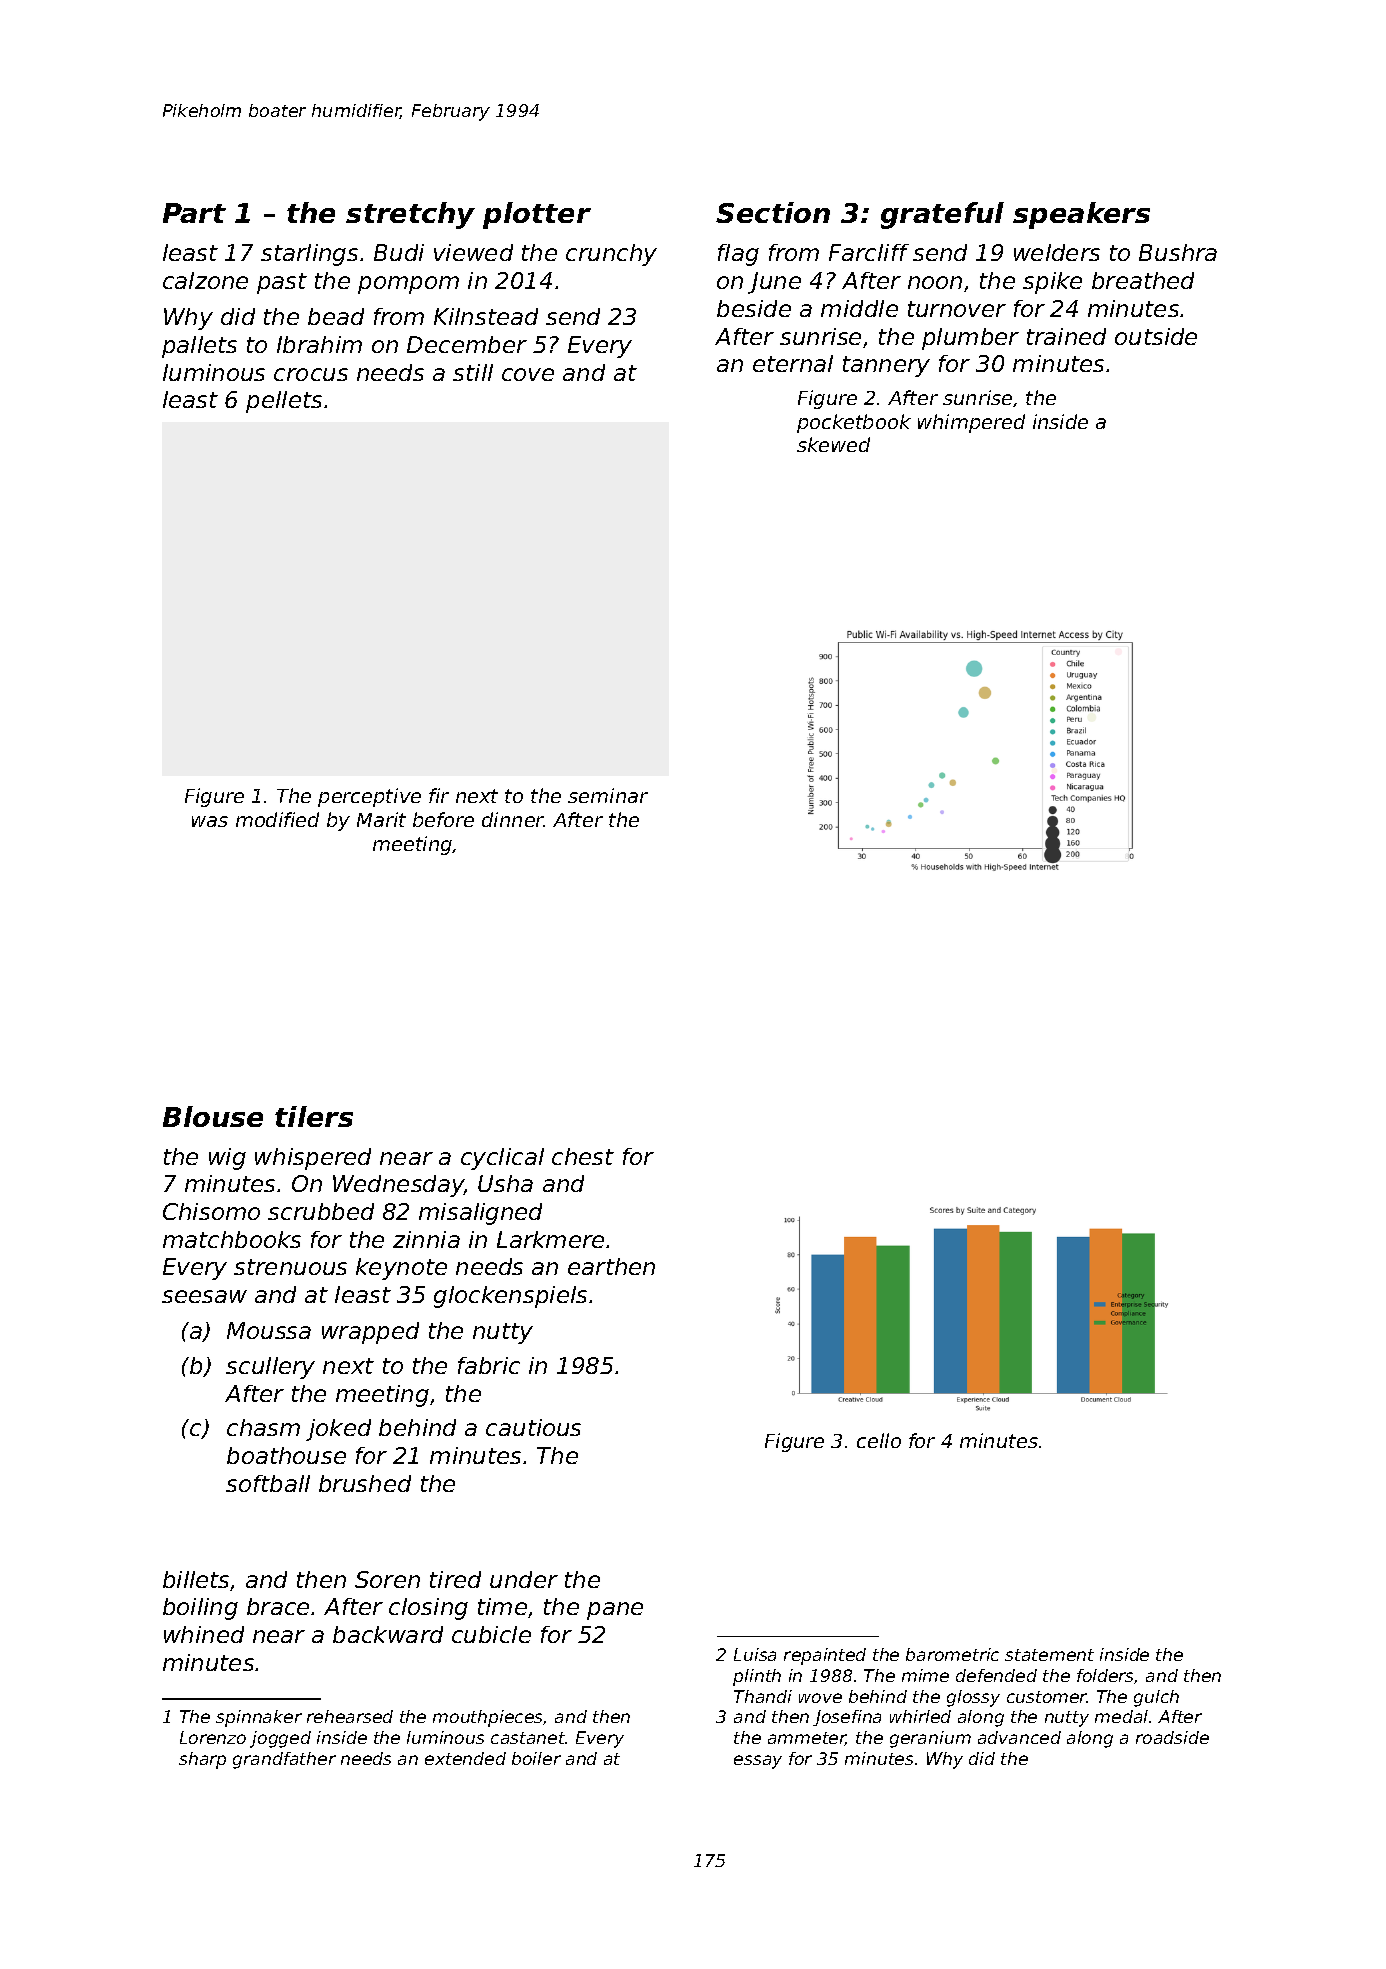 The image size is (1386, 1969). Describe the element at coordinates (410, 215) in the screenshot. I see `stretchy` at that location.
